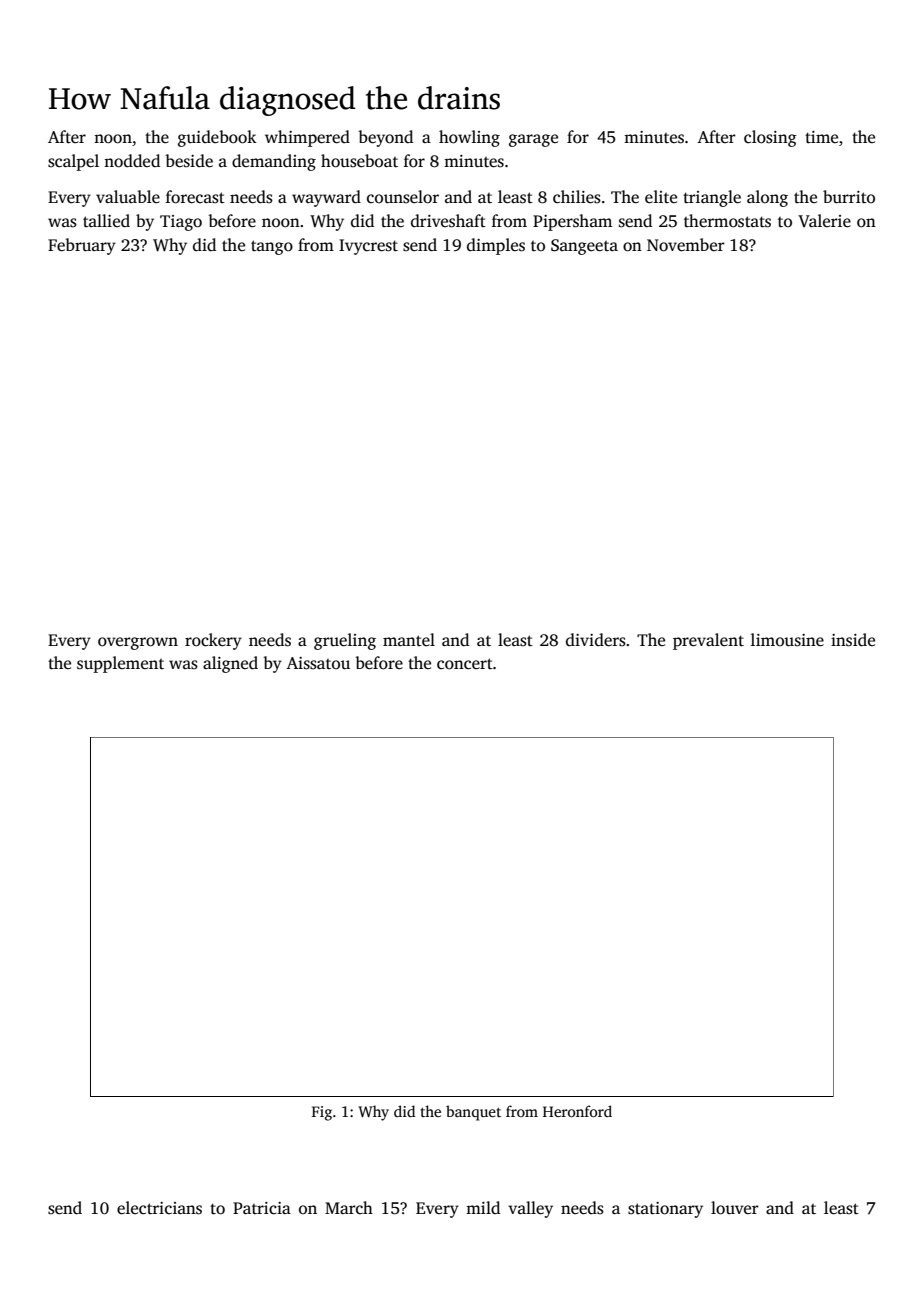 The image size is (924, 1308). I want to click on limousine, so click(787, 640).
